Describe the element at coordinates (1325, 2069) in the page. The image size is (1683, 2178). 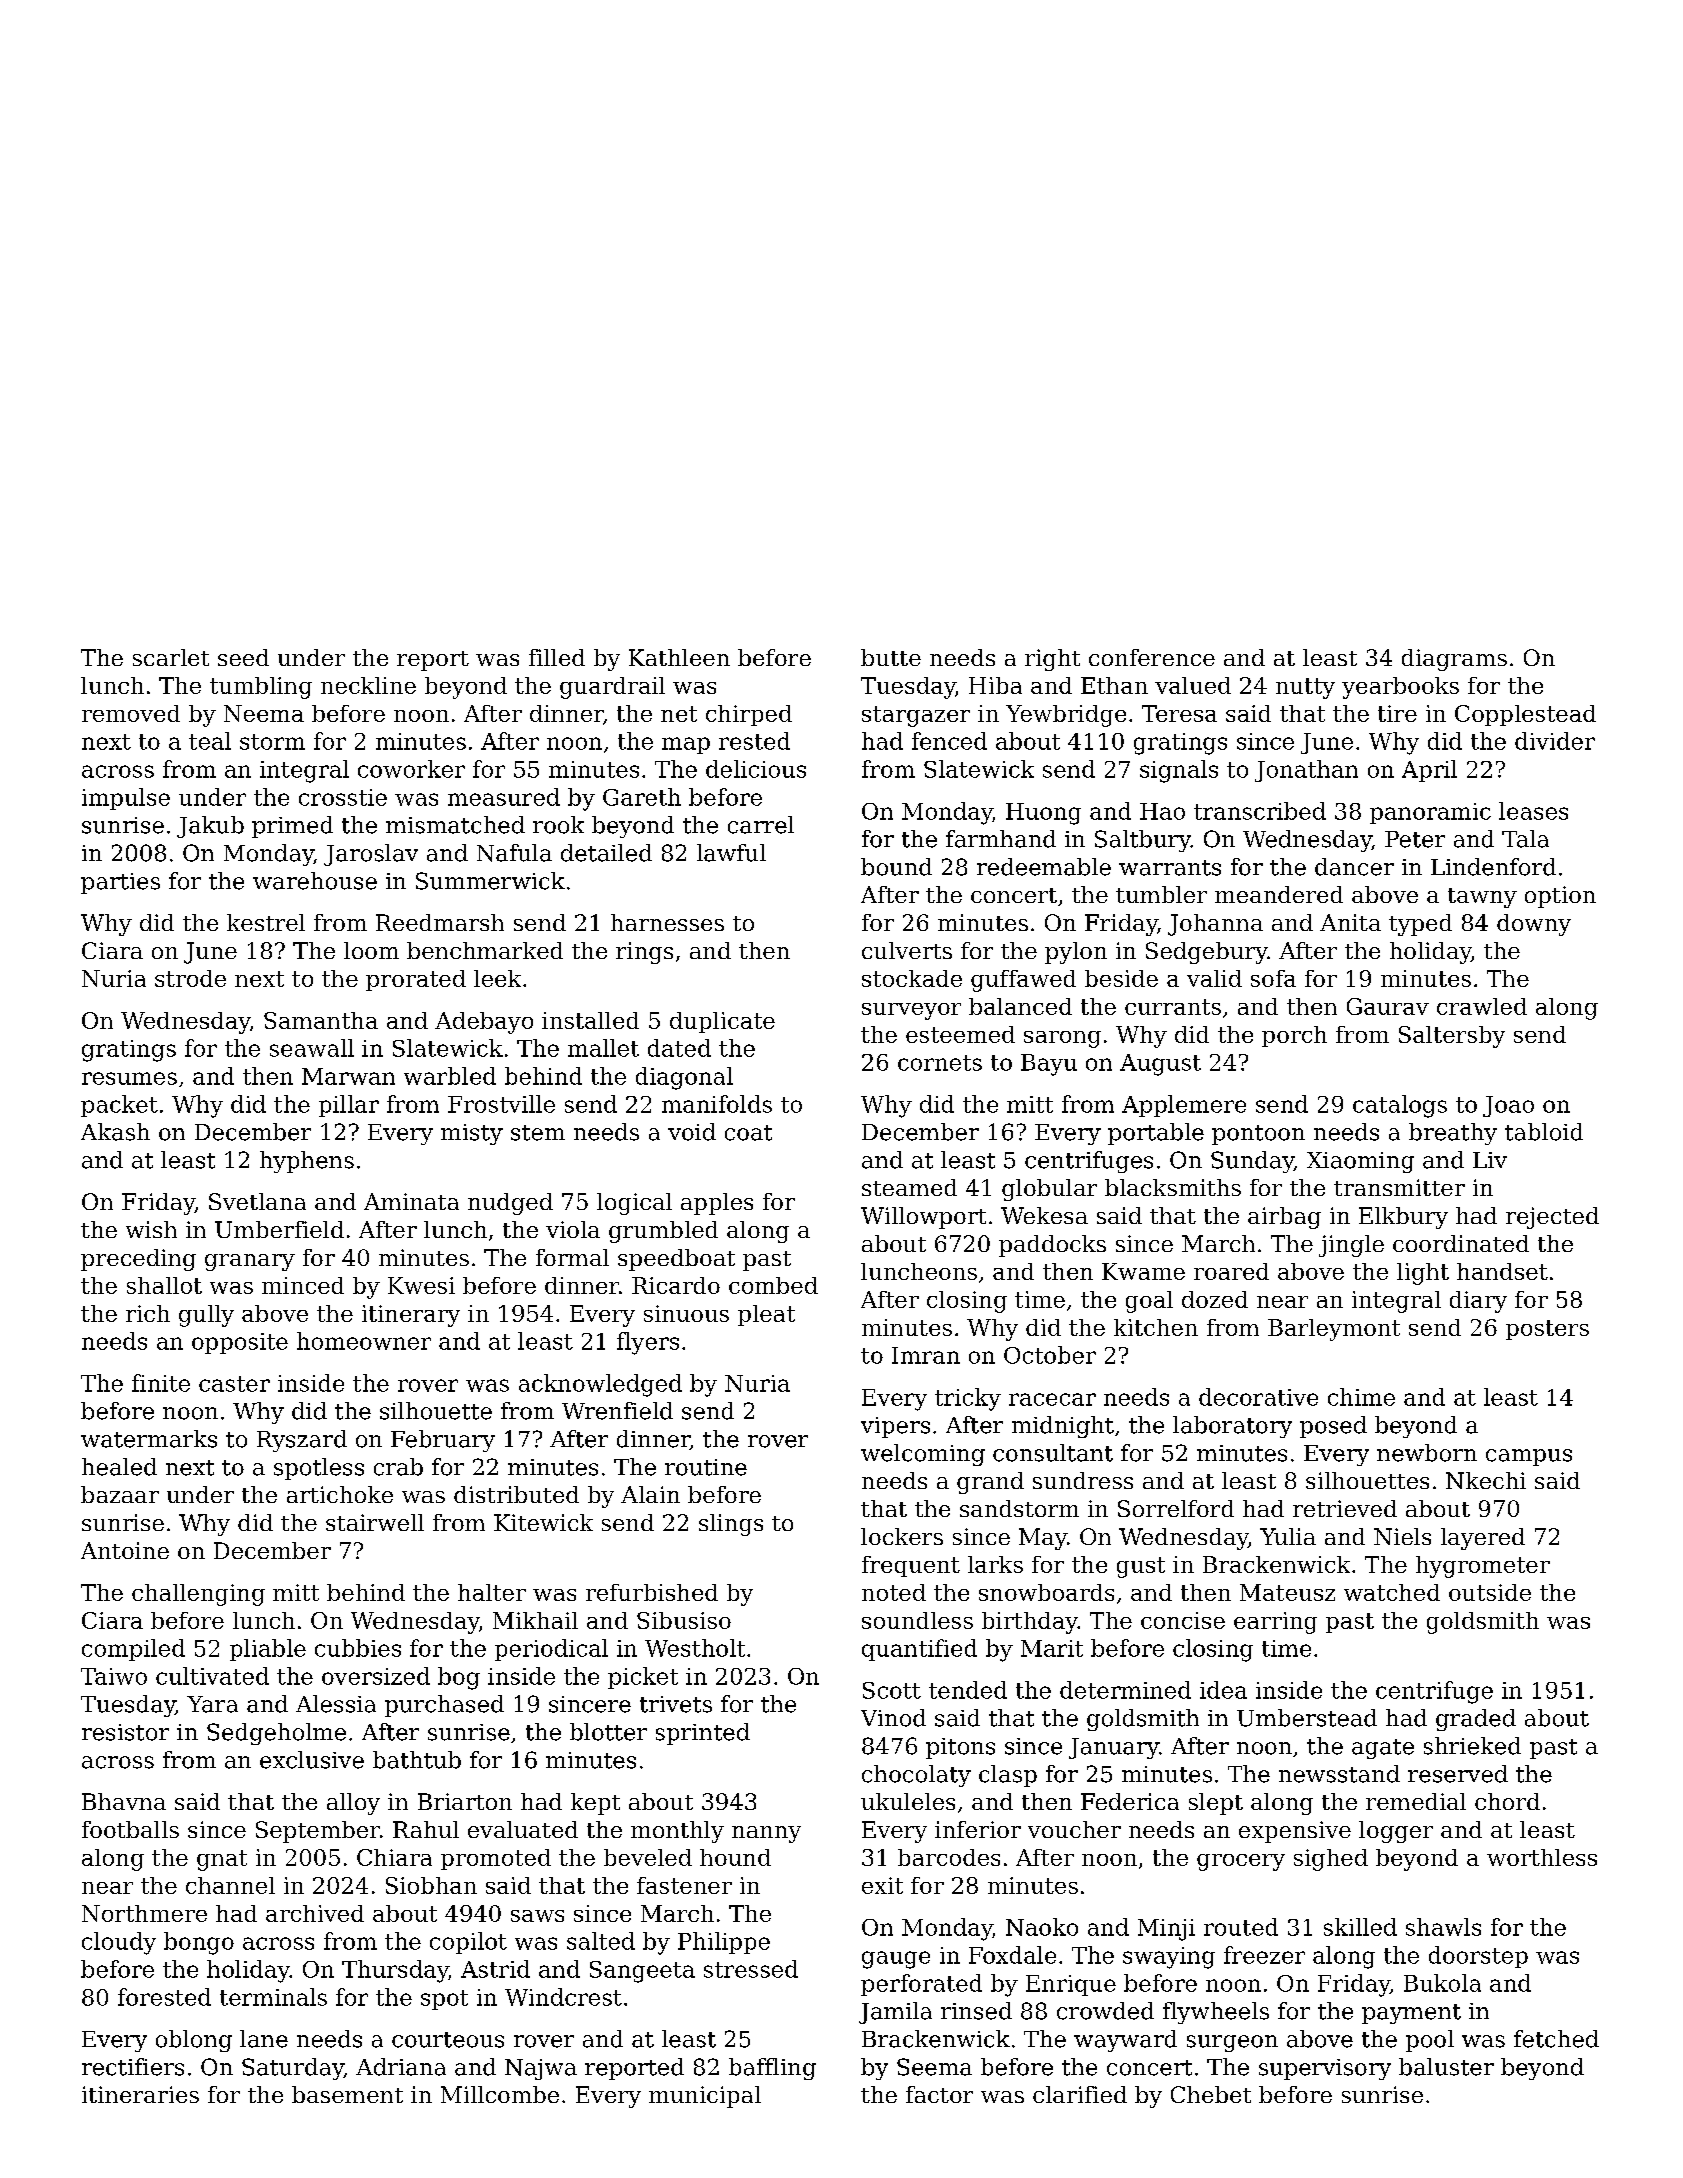
I see `supervisory` at that location.
